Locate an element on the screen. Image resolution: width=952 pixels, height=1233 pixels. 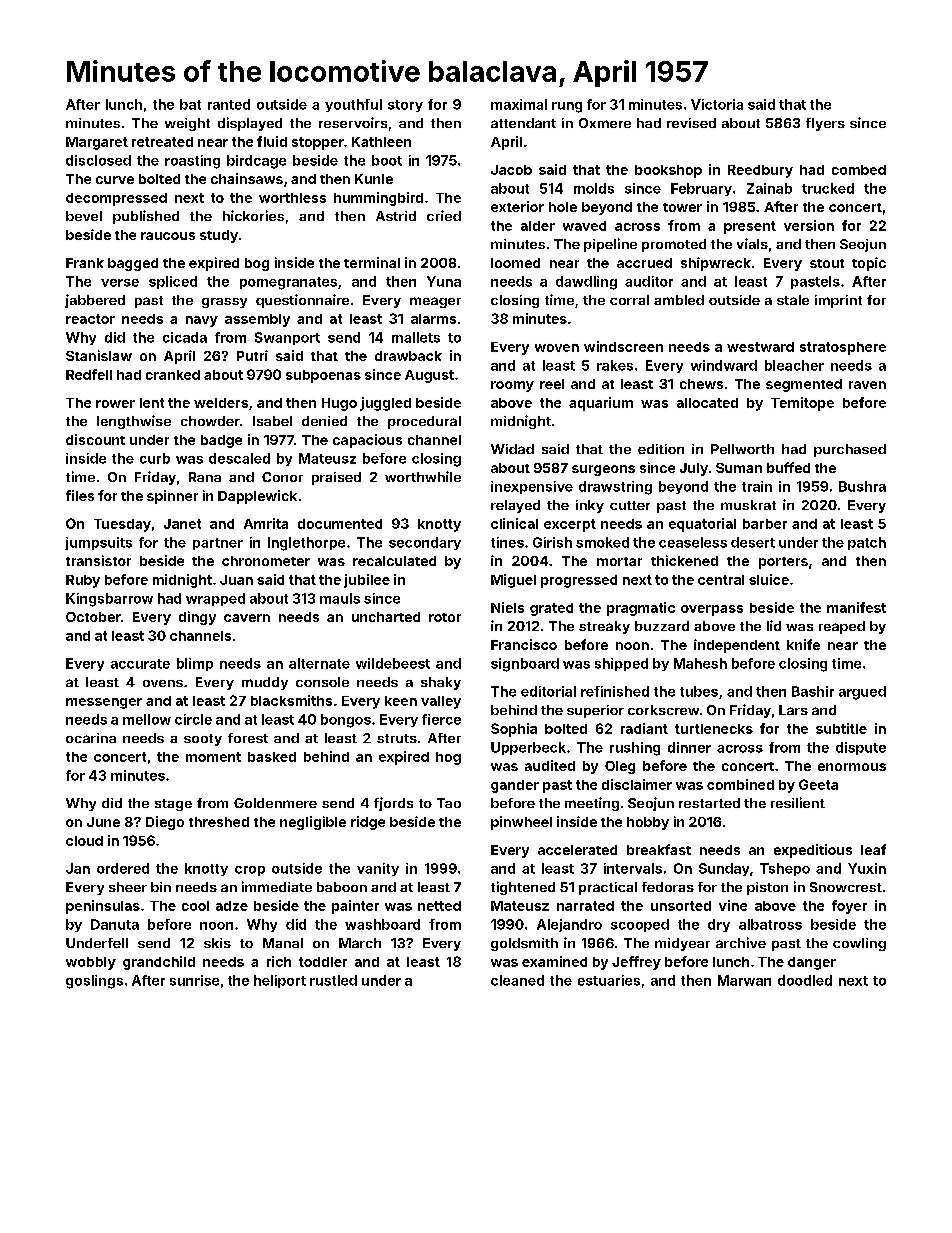
woven is located at coordinates (557, 348).
